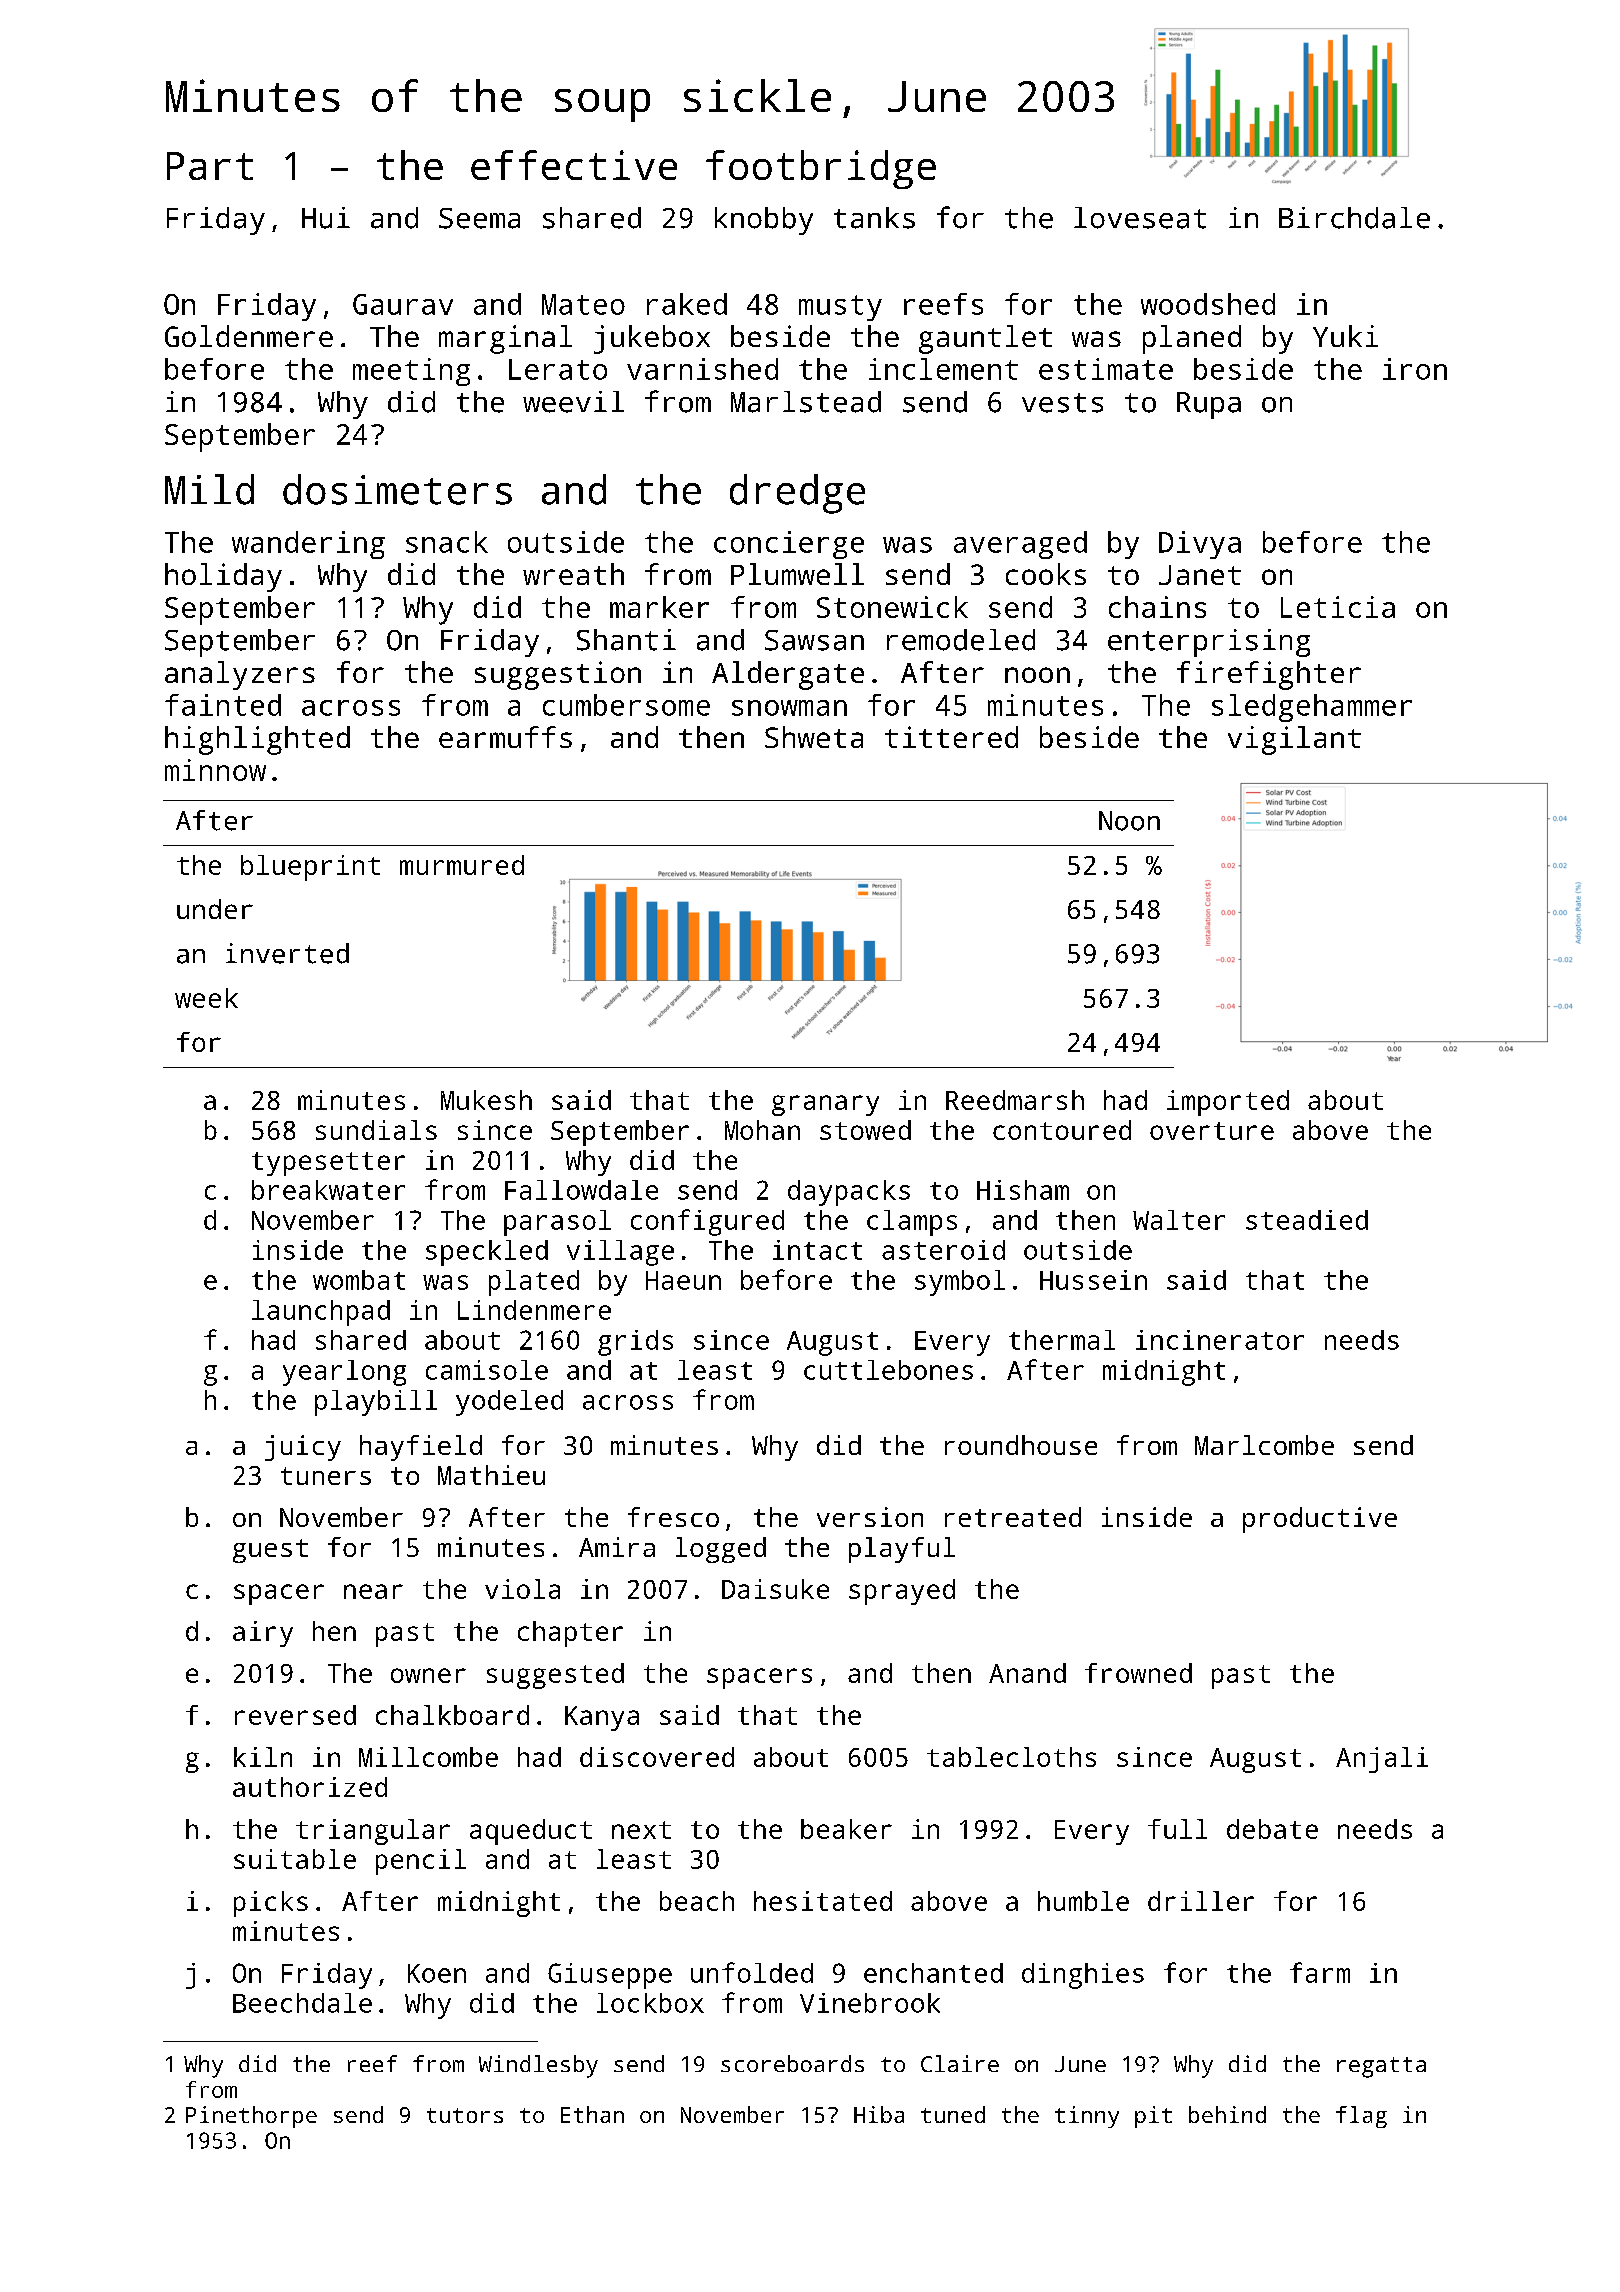  I want to click on viola, so click(522, 1589).
